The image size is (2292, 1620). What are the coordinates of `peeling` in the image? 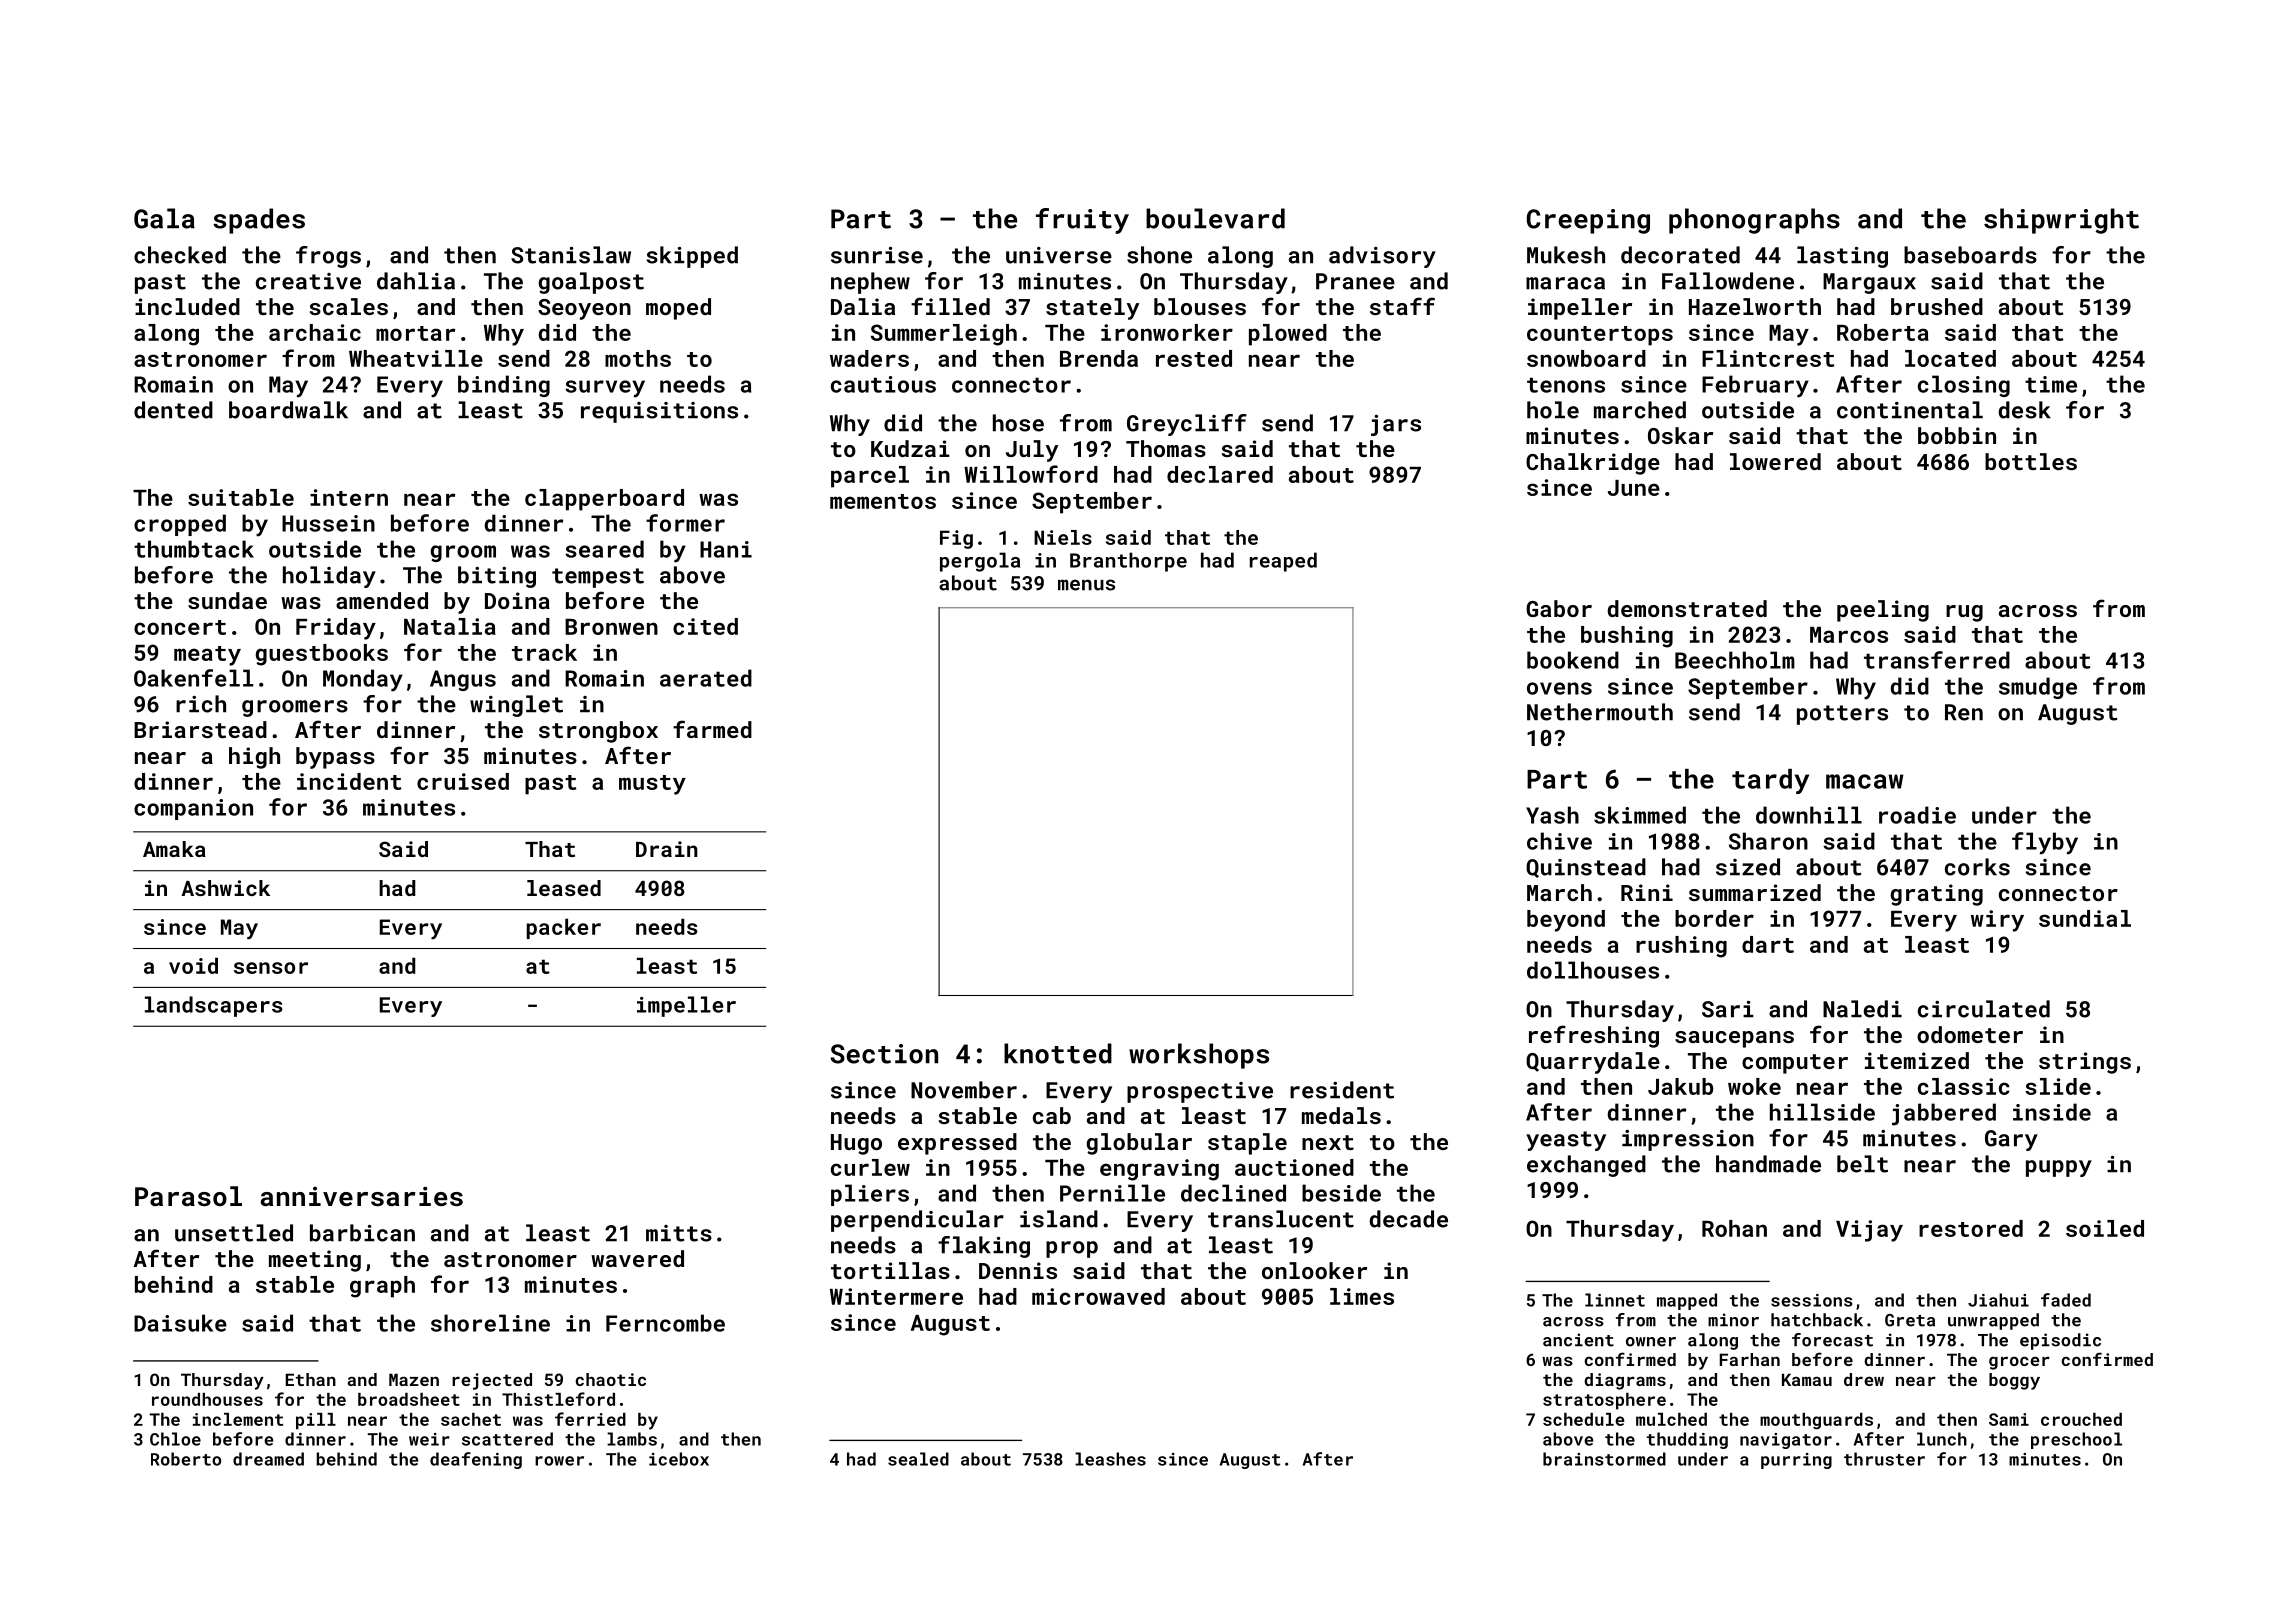 It's located at (1883, 611).
